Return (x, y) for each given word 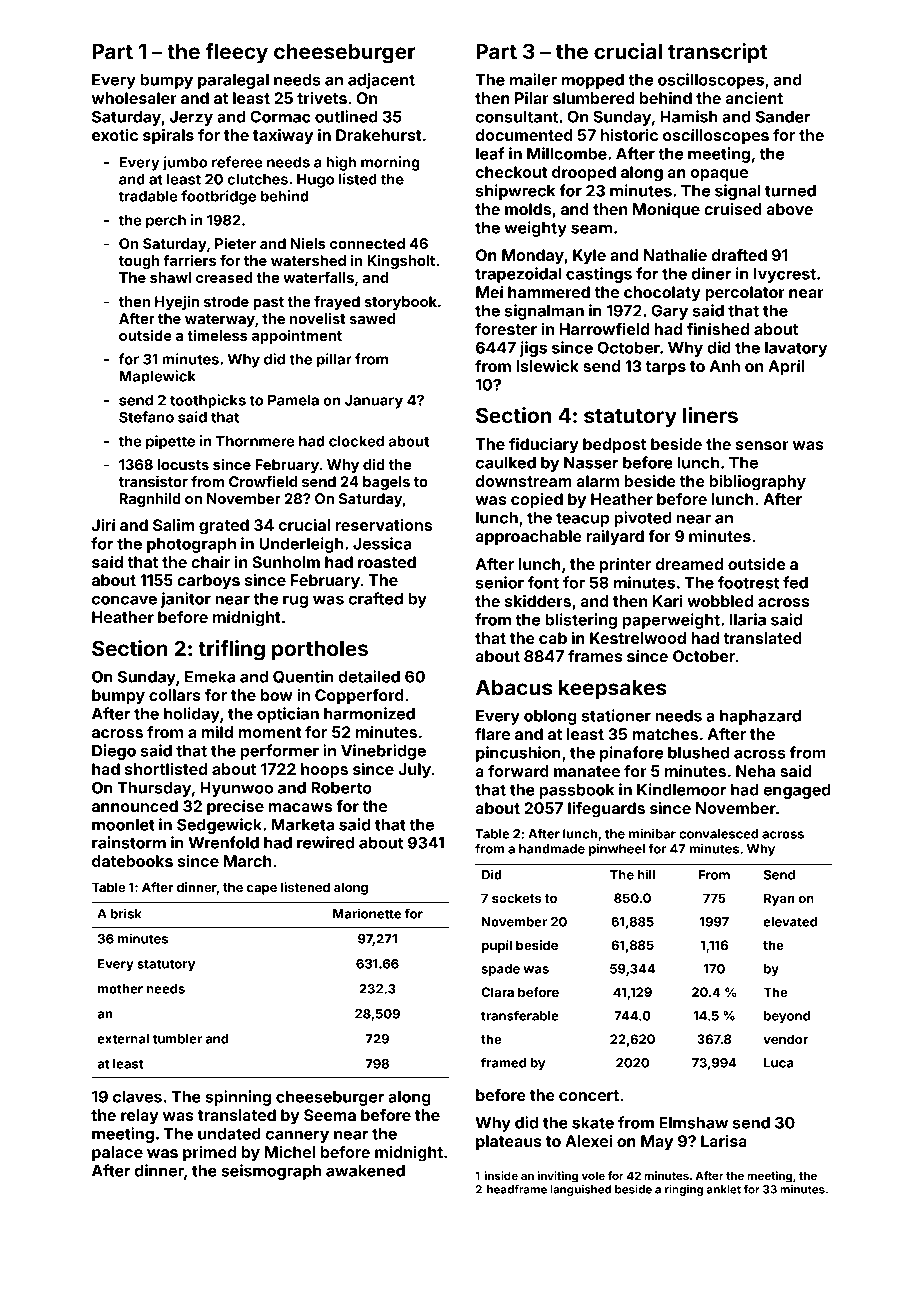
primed (209, 1154)
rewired (325, 842)
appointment (297, 337)
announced (135, 806)
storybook (401, 303)
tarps (666, 368)
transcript (717, 53)
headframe (517, 1189)
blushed (698, 753)
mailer (533, 79)
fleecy (236, 53)
